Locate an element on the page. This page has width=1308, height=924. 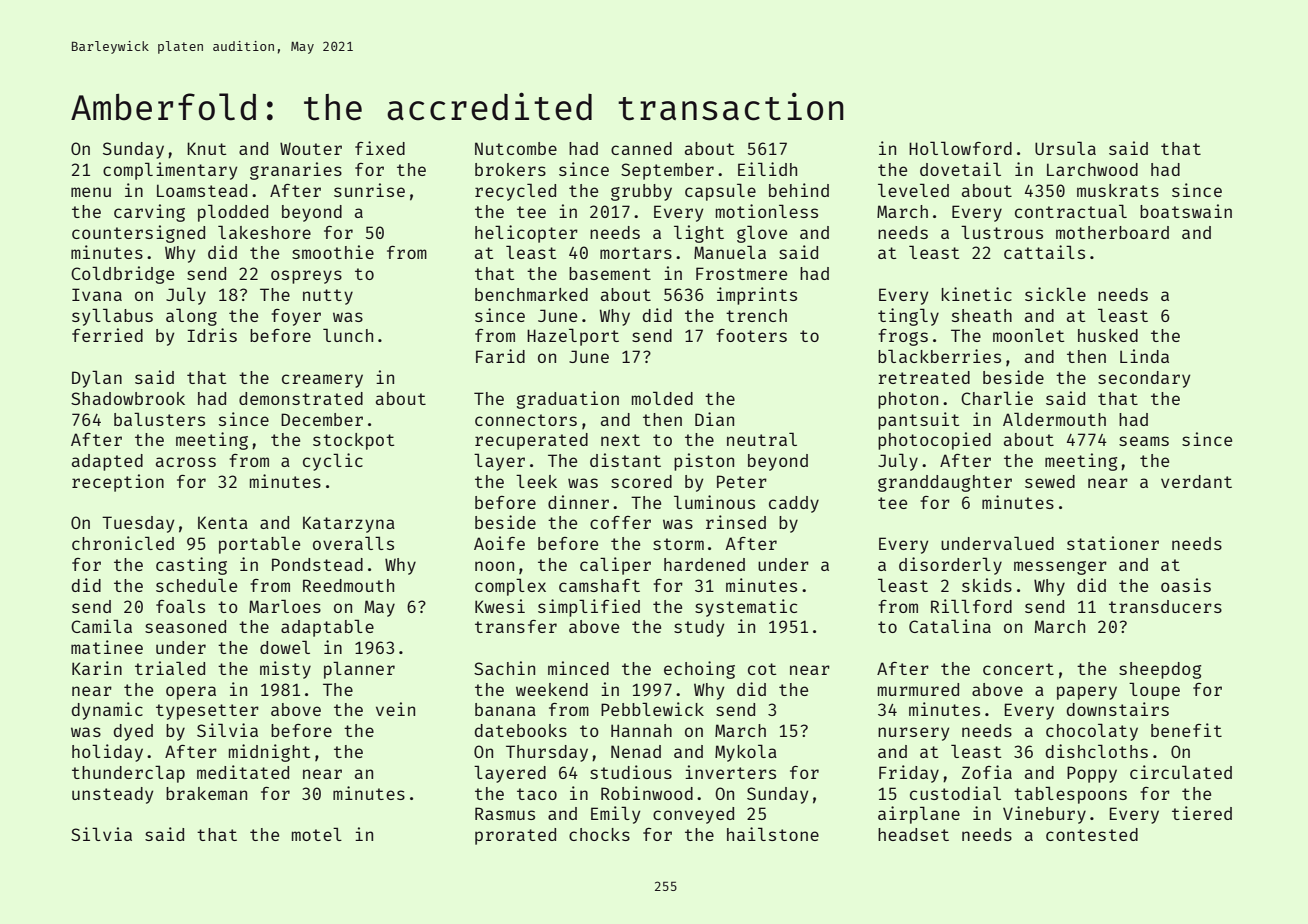
benchmarked is located at coordinates (531, 294).
